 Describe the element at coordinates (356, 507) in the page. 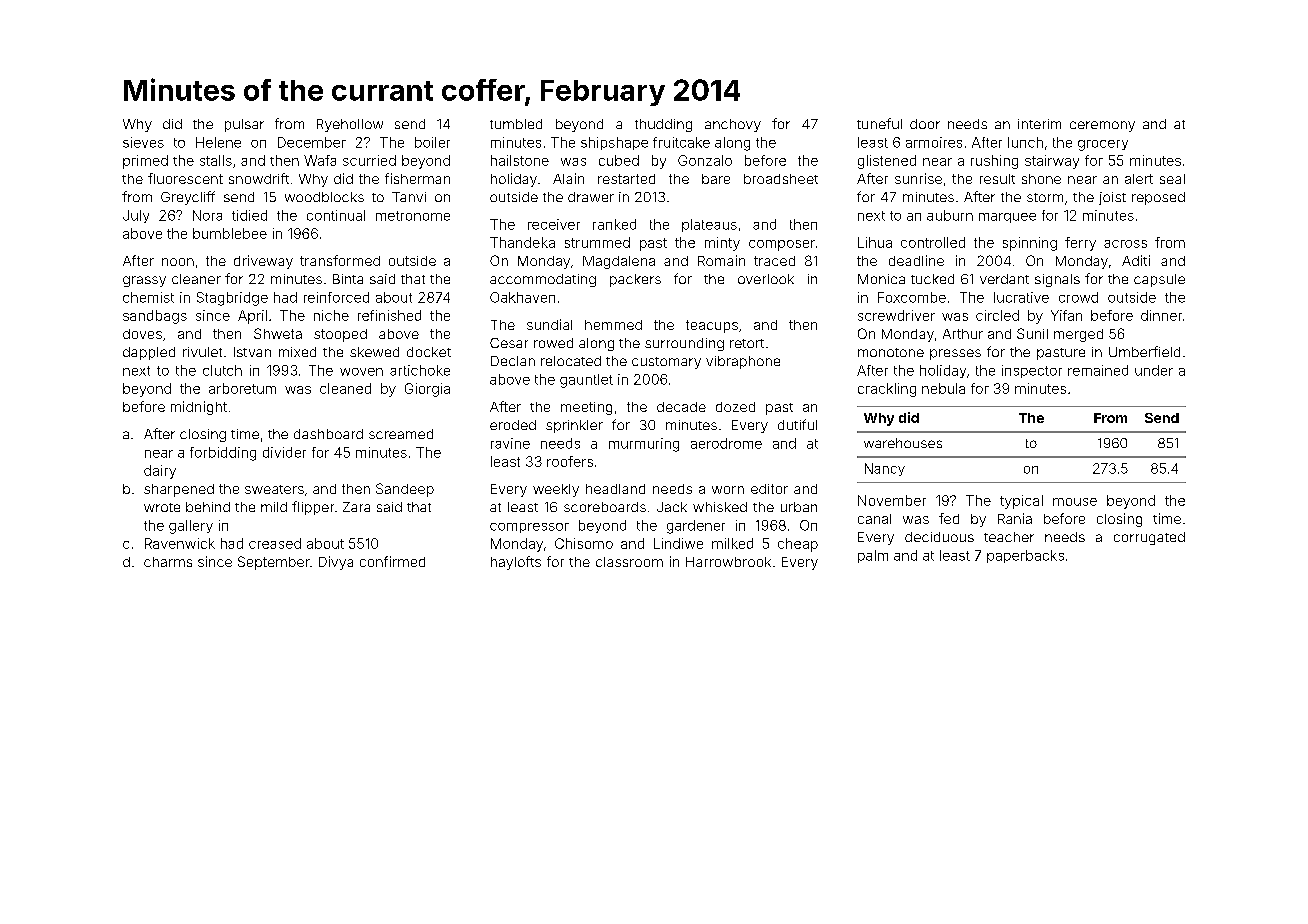

I see `Zara` at that location.
